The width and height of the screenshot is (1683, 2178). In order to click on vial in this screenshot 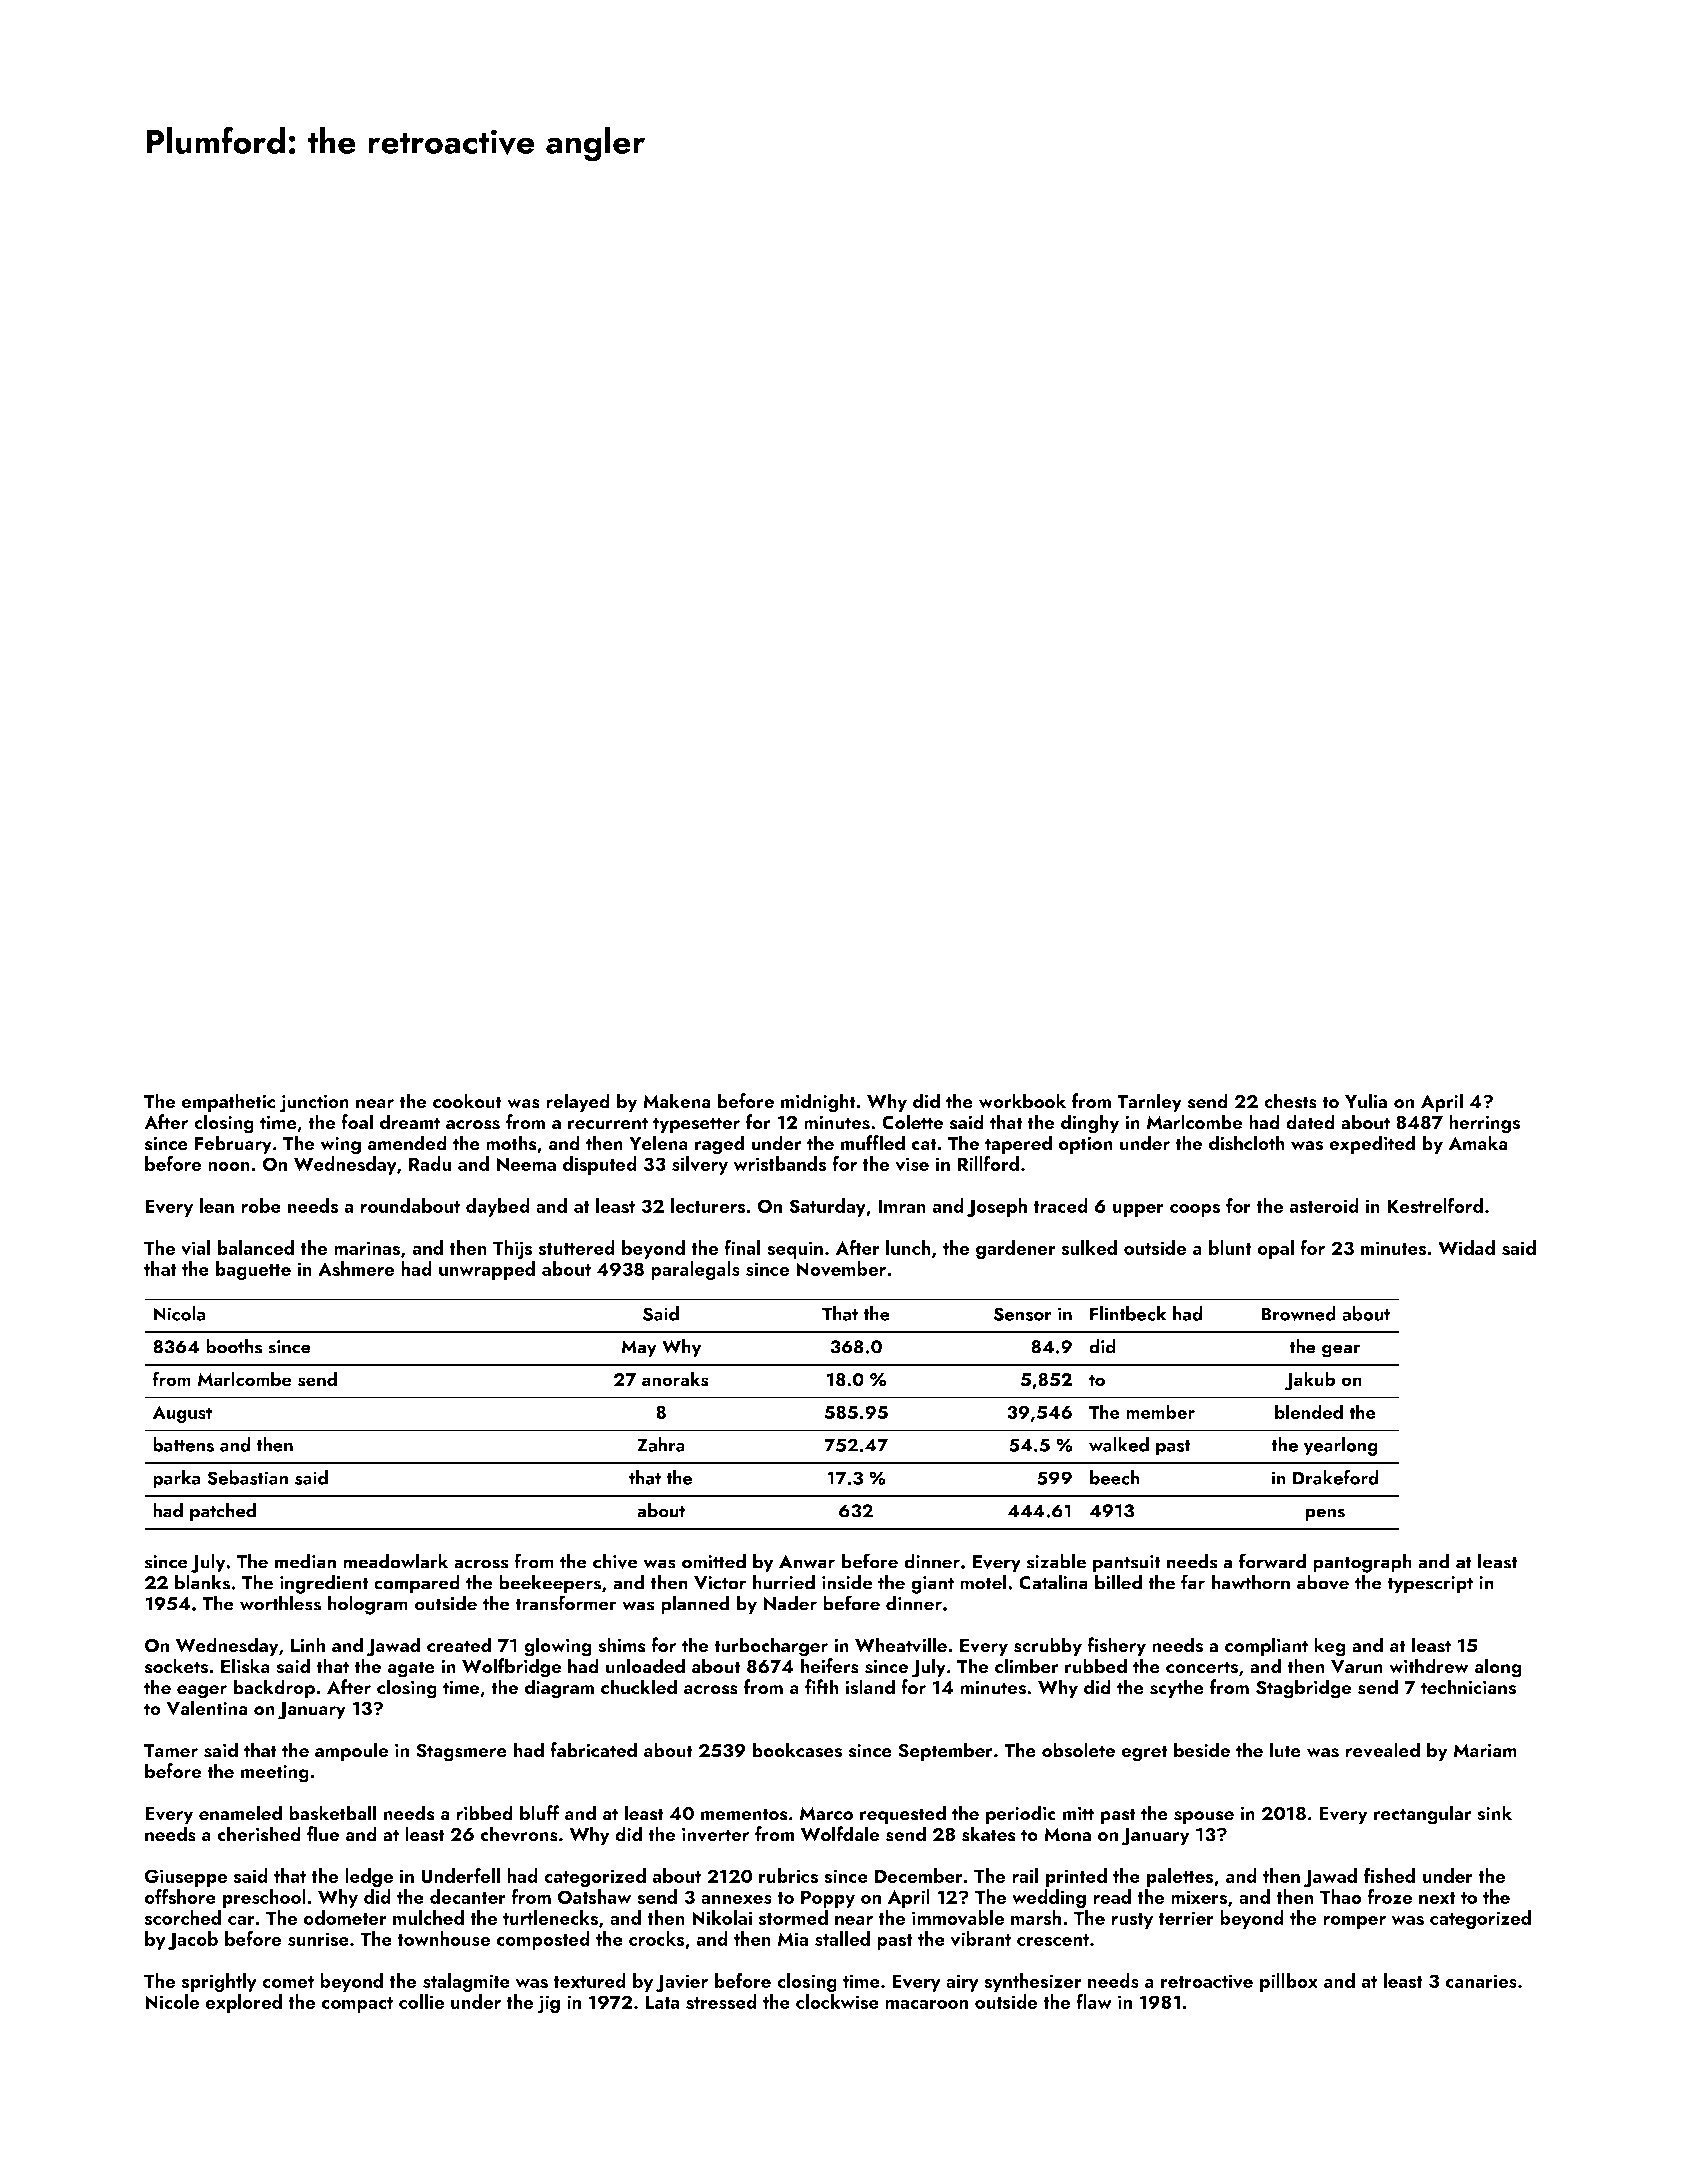, I will do `click(196, 1248)`.
